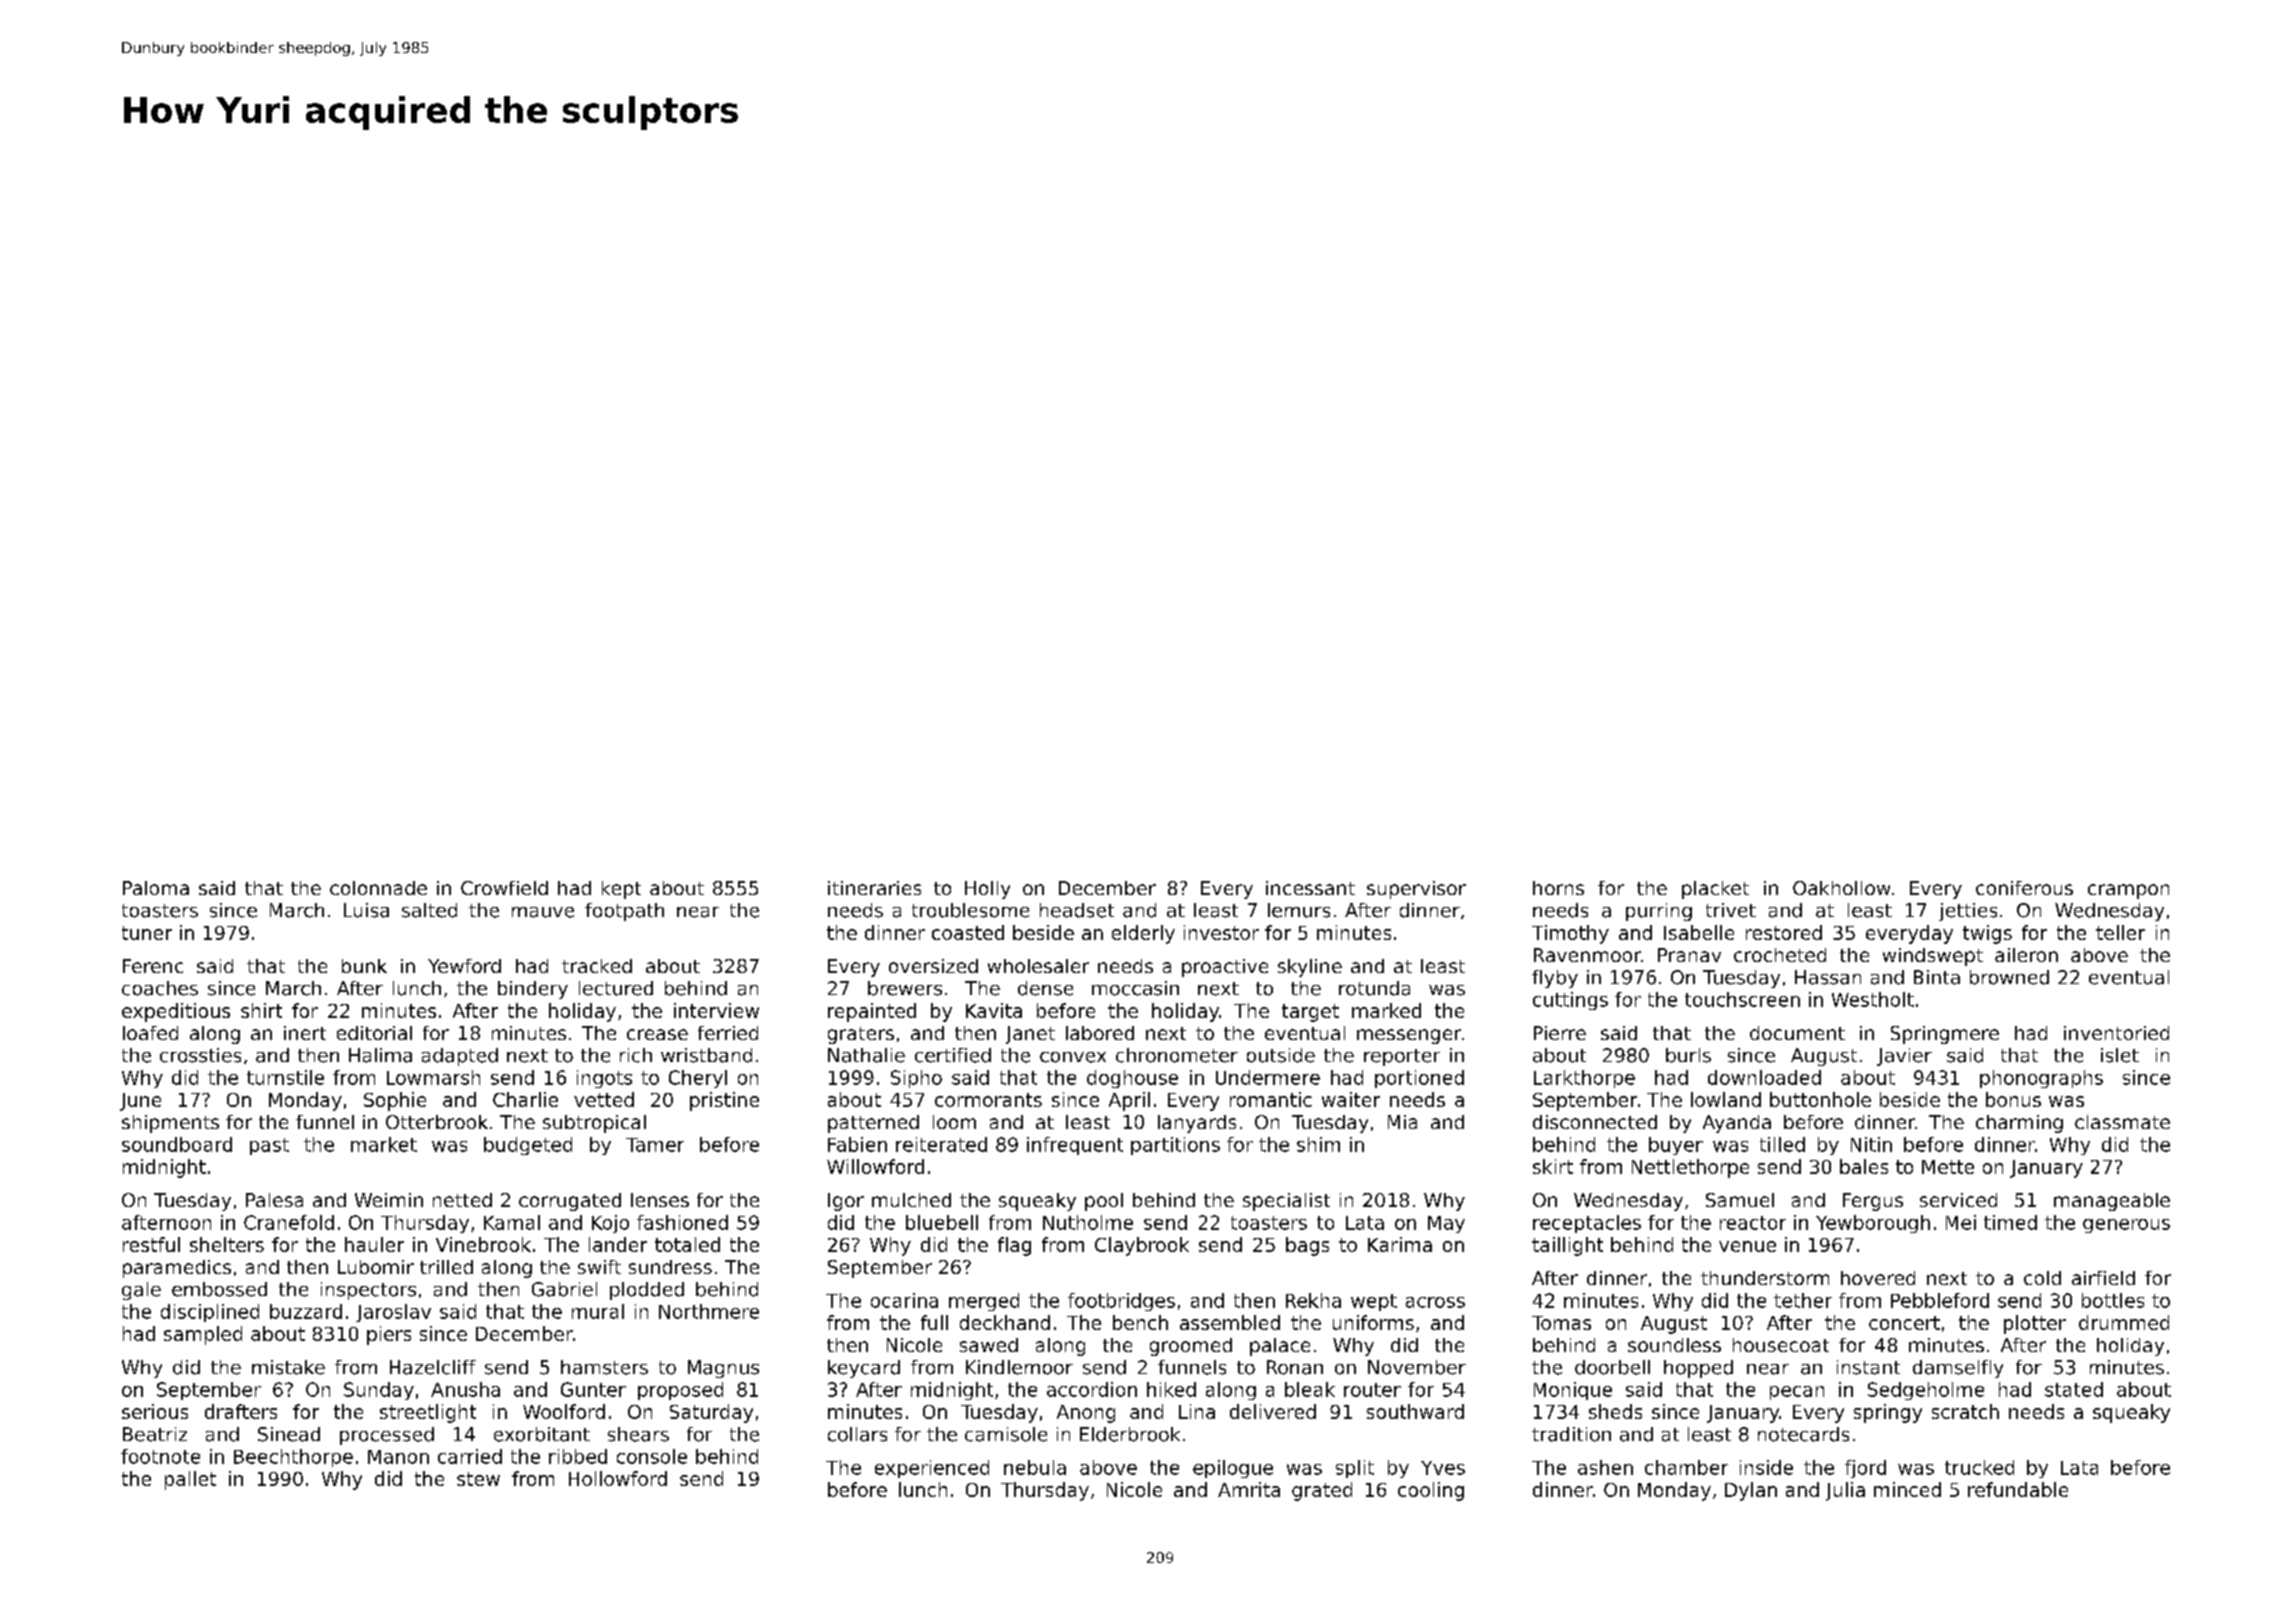  Describe the element at coordinates (1820, 1099) in the screenshot. I see `buttonhole` at that location.
